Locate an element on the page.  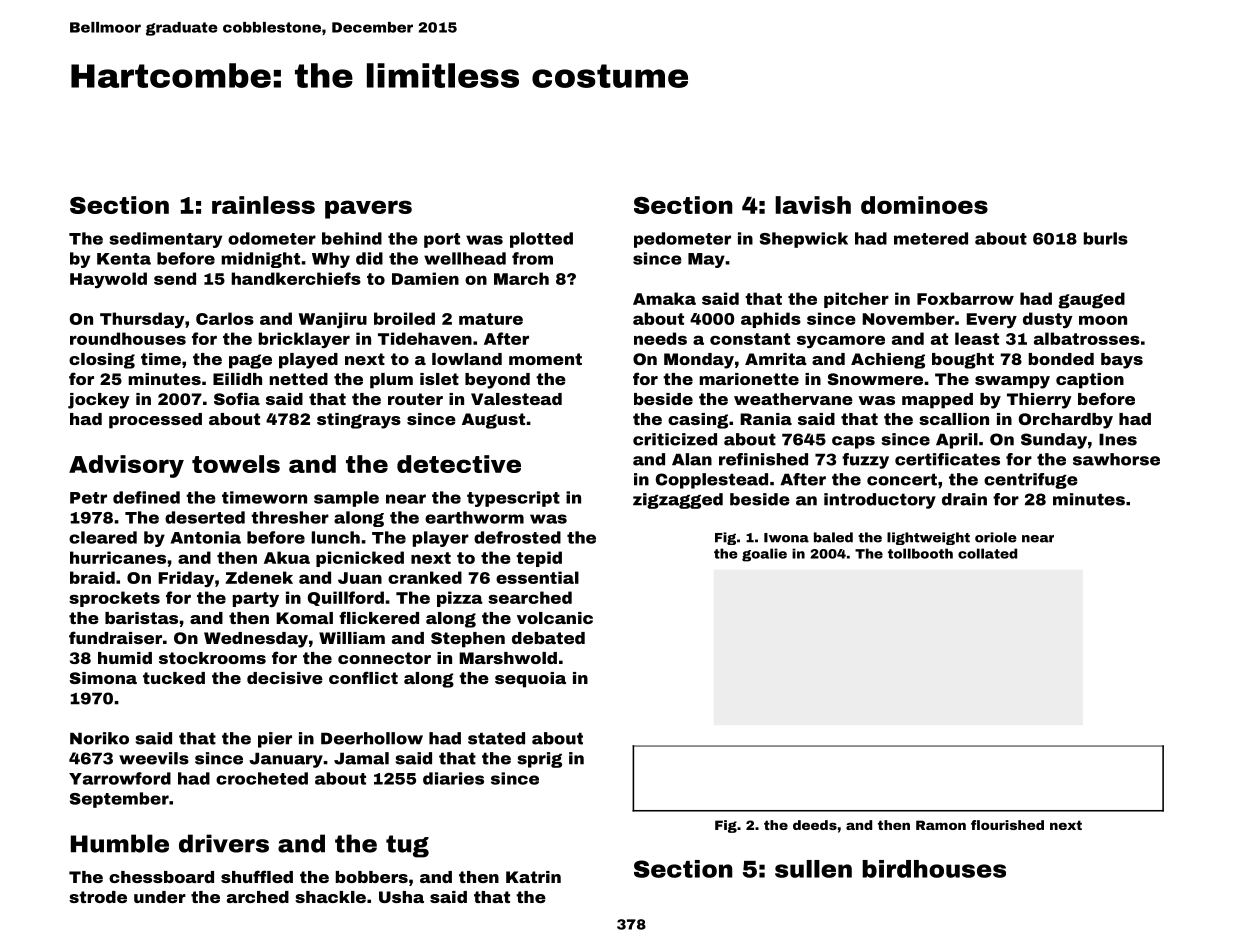
tollbooth is located at coordinates (920, 553).
